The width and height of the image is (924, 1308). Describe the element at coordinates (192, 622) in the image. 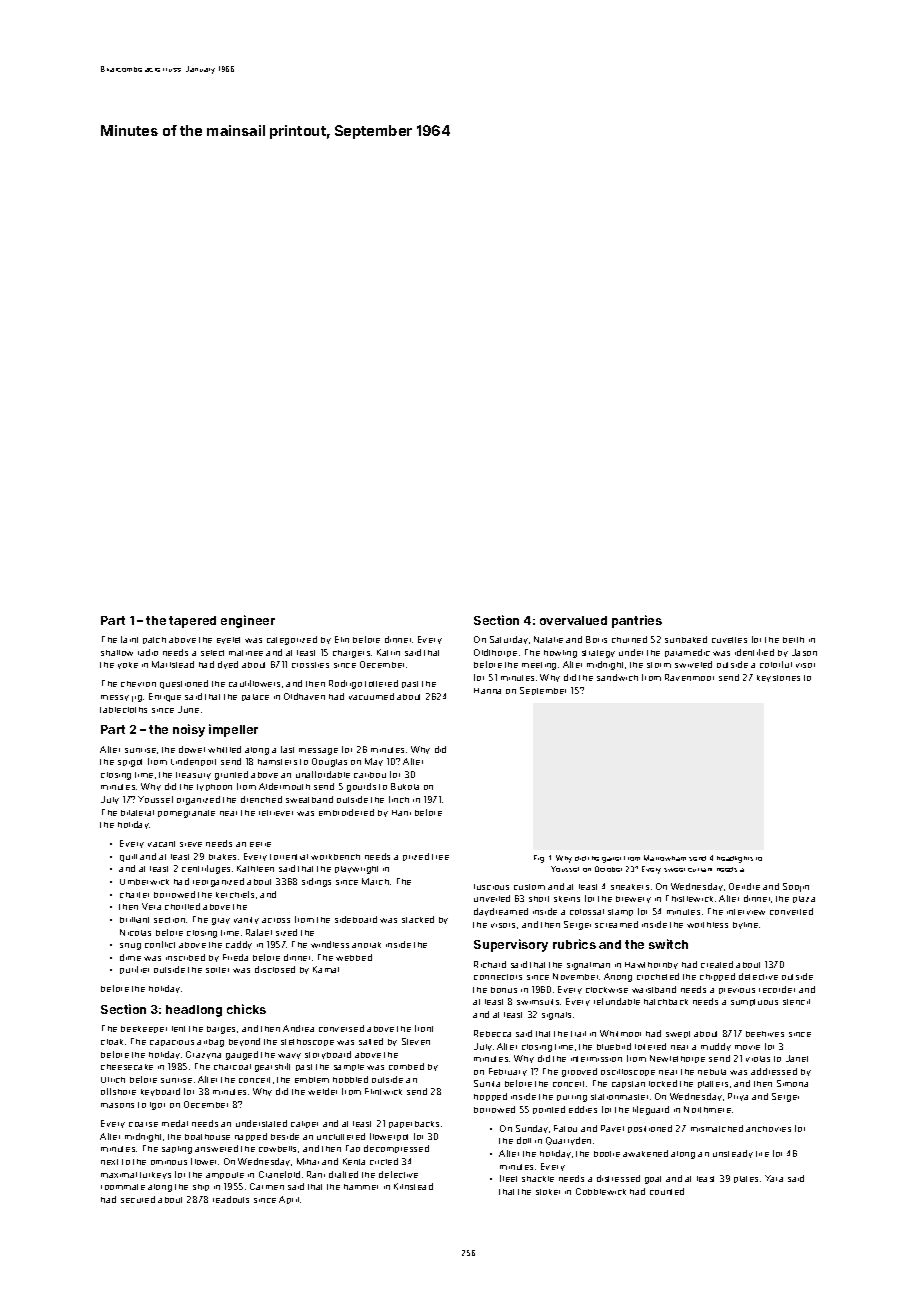

I see `tapered` at that location.
